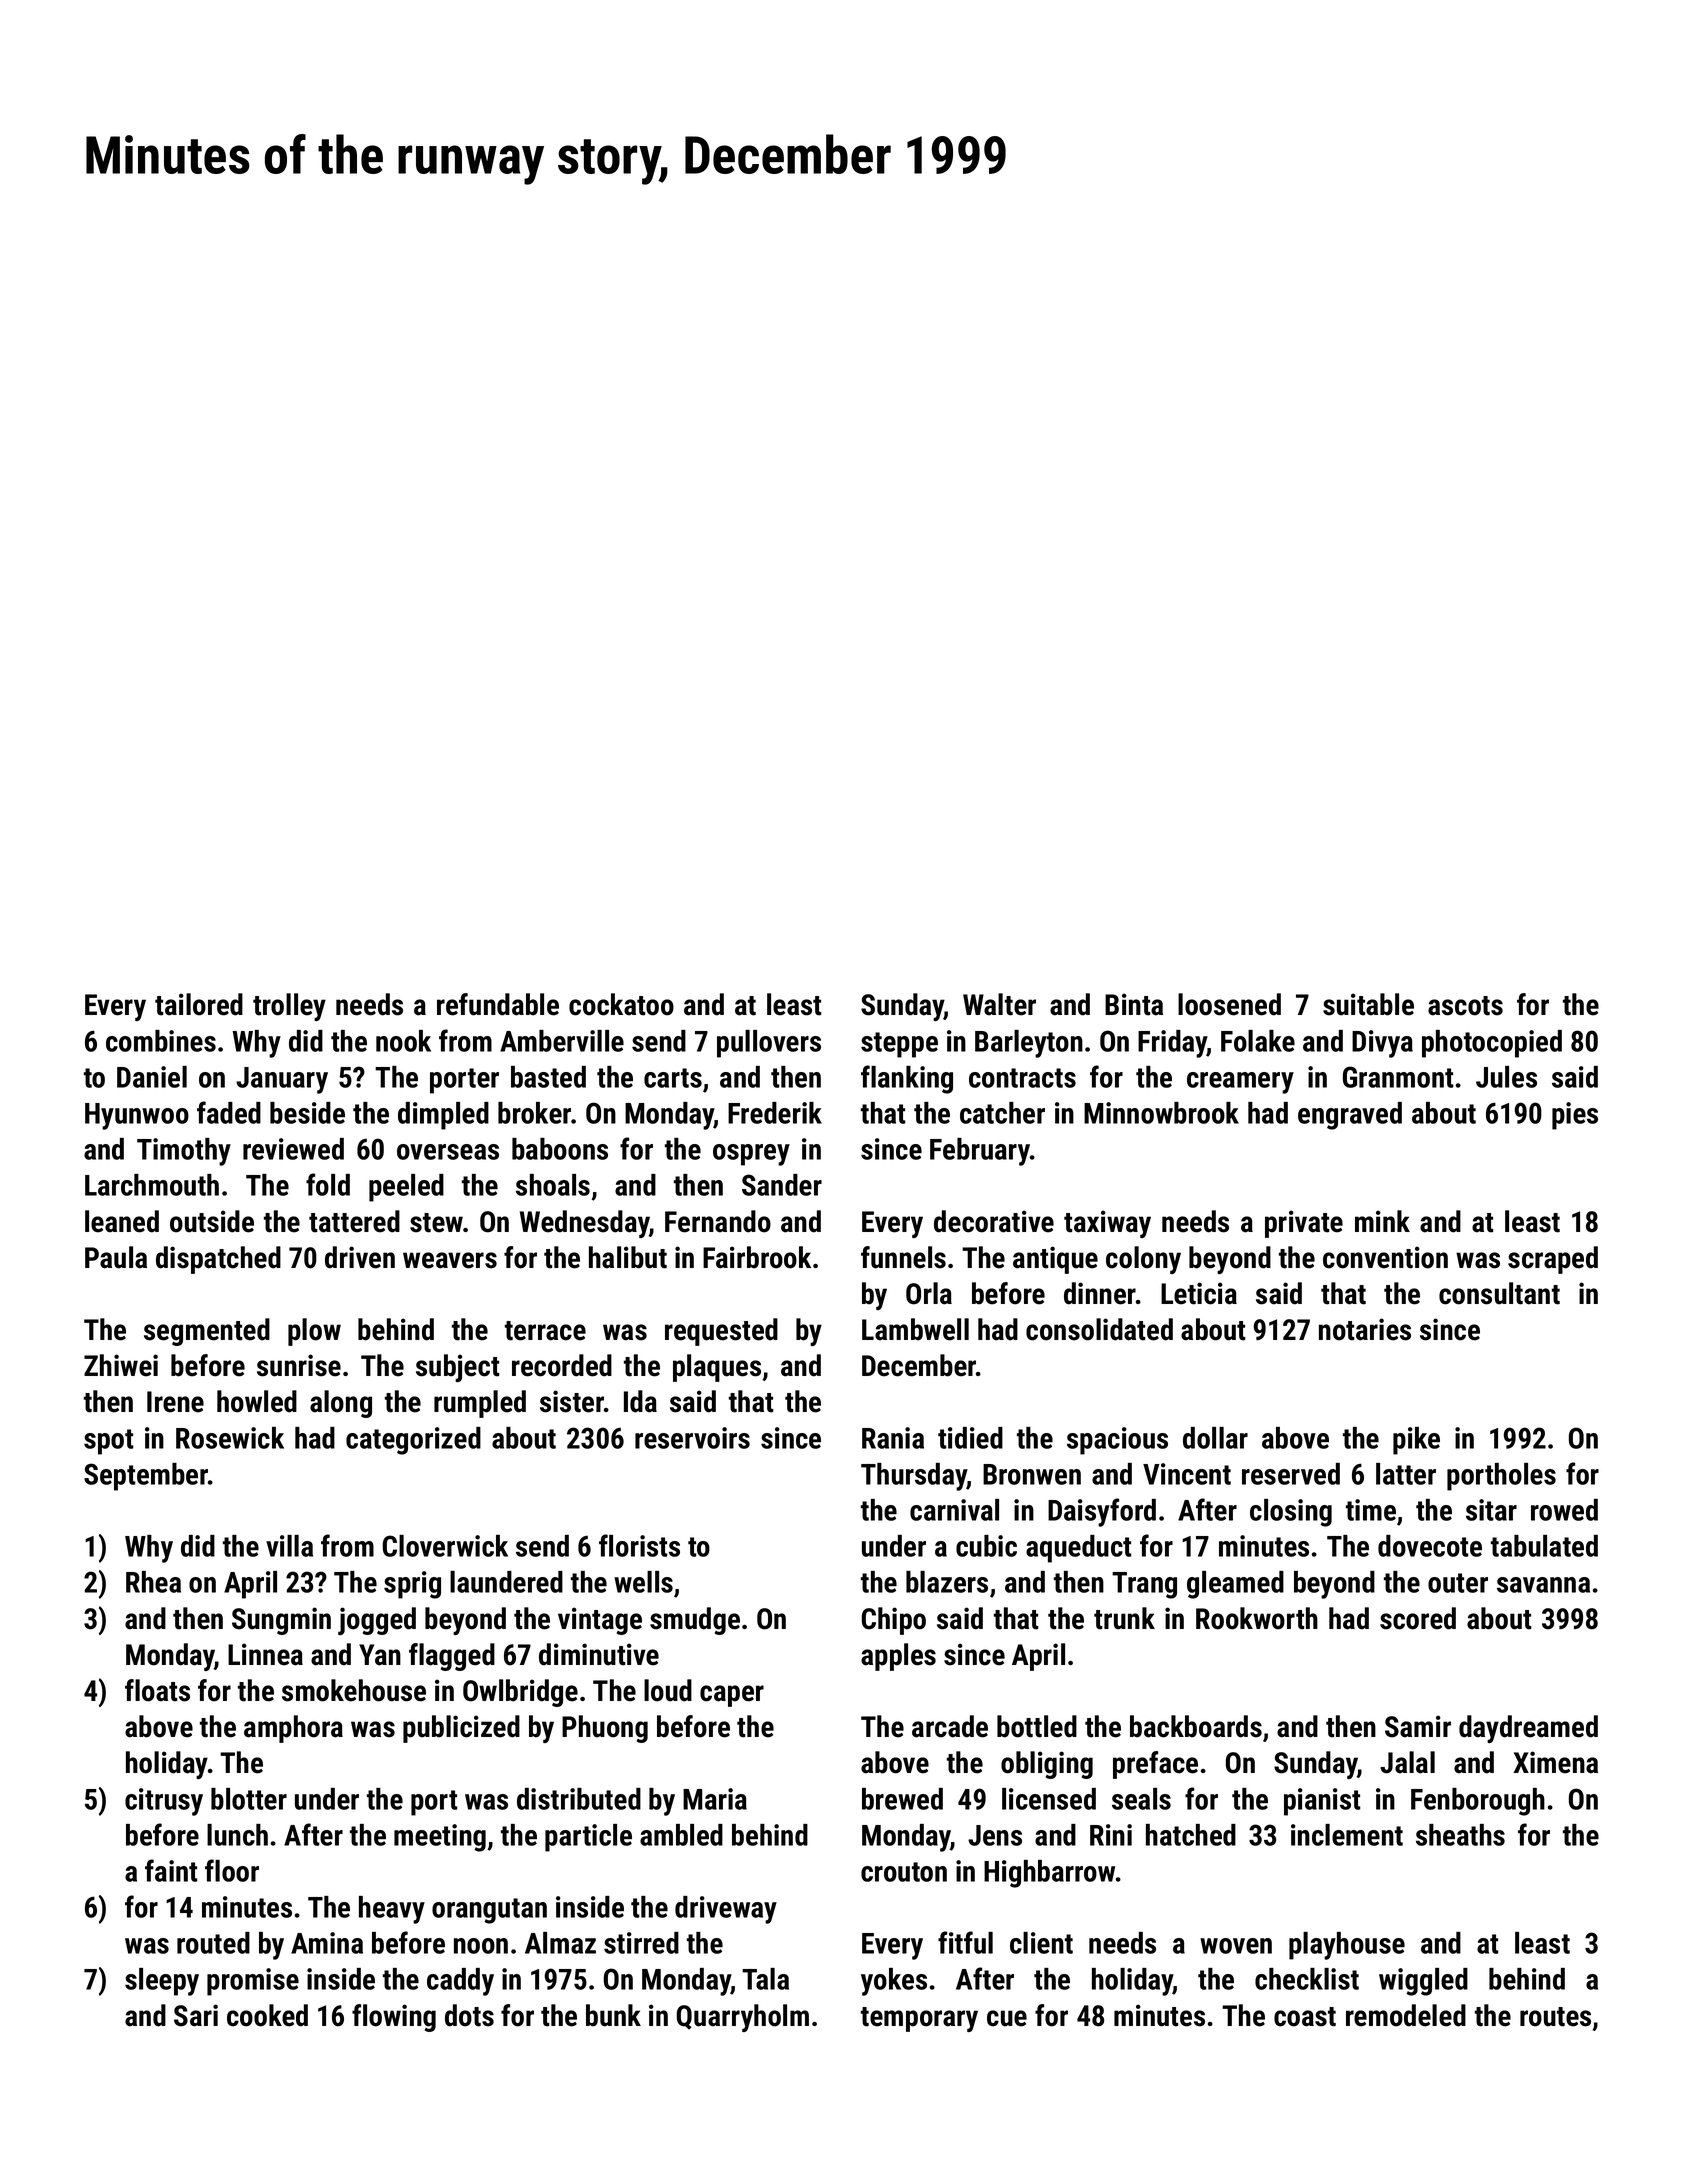  Describe the element at coordinates (443, 1116) in the document. I see `dimpled` at that location.
